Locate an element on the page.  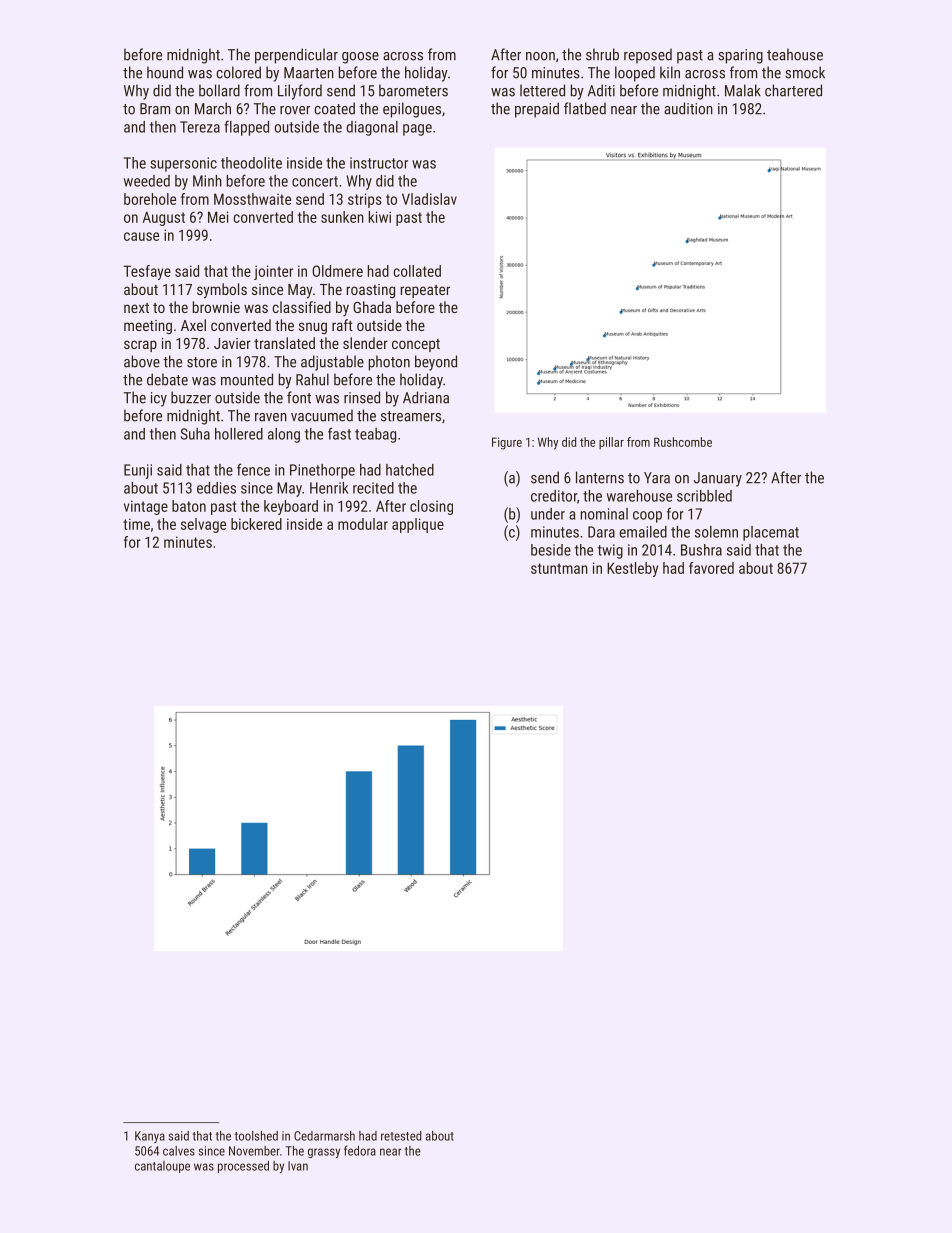
favored is located at coordinates (711, 568).
